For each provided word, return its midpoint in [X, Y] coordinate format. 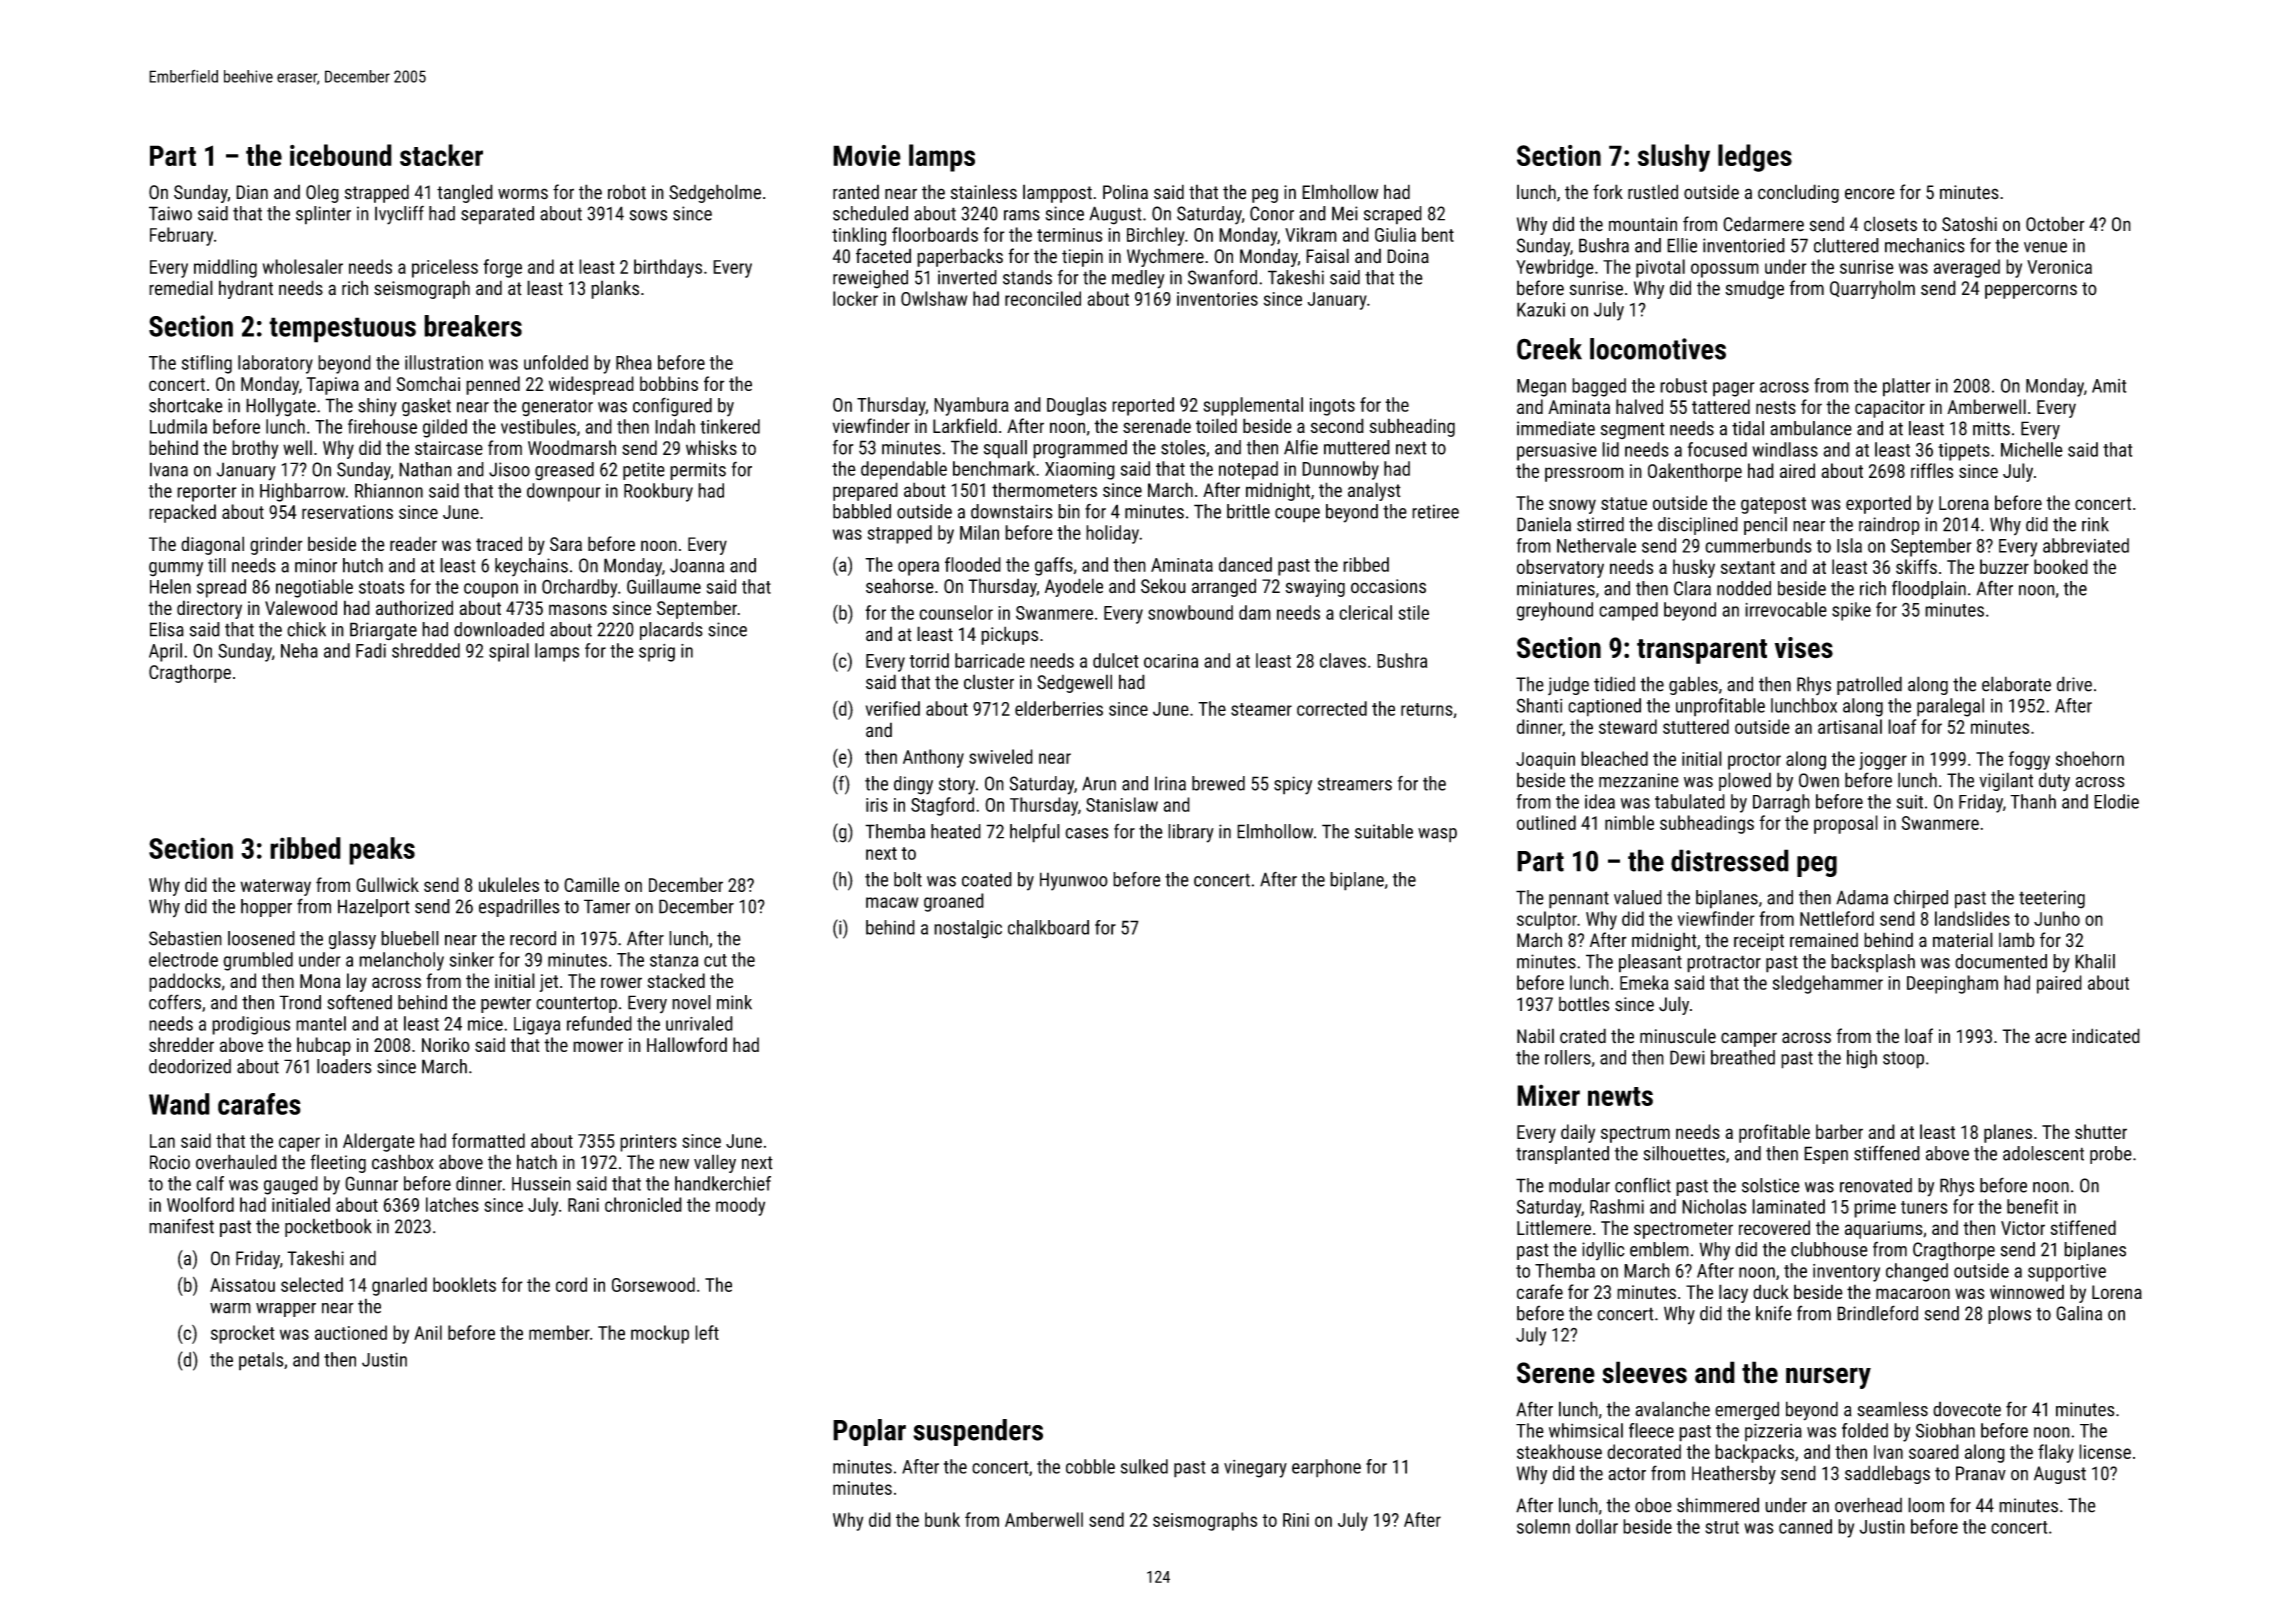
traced [499, 543]
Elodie [2116, 801]
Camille [592, 884]
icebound [341, 155]
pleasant [1650, 963]
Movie [867, 155]
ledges [1755, 158]
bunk [942, 1519]
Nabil [1535, 1036]
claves [1343, 660]
